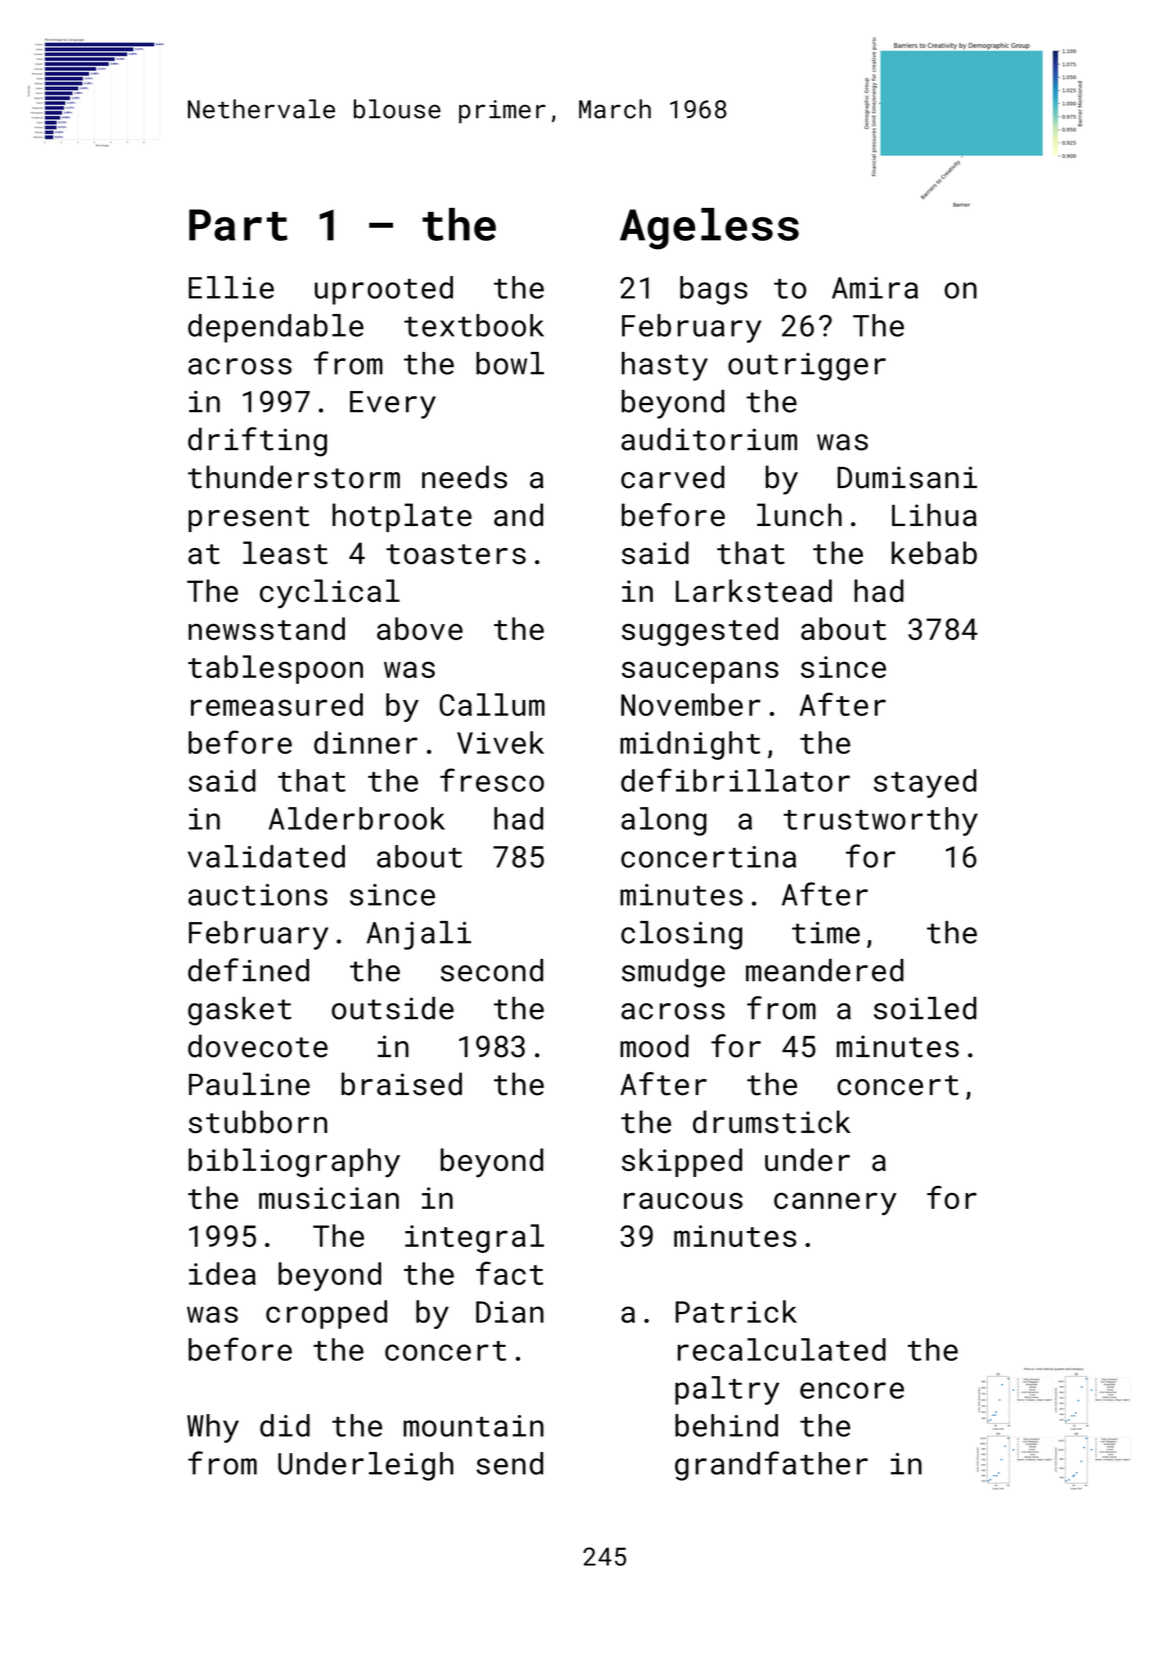  I want to click on did, so click(285, 1425).
